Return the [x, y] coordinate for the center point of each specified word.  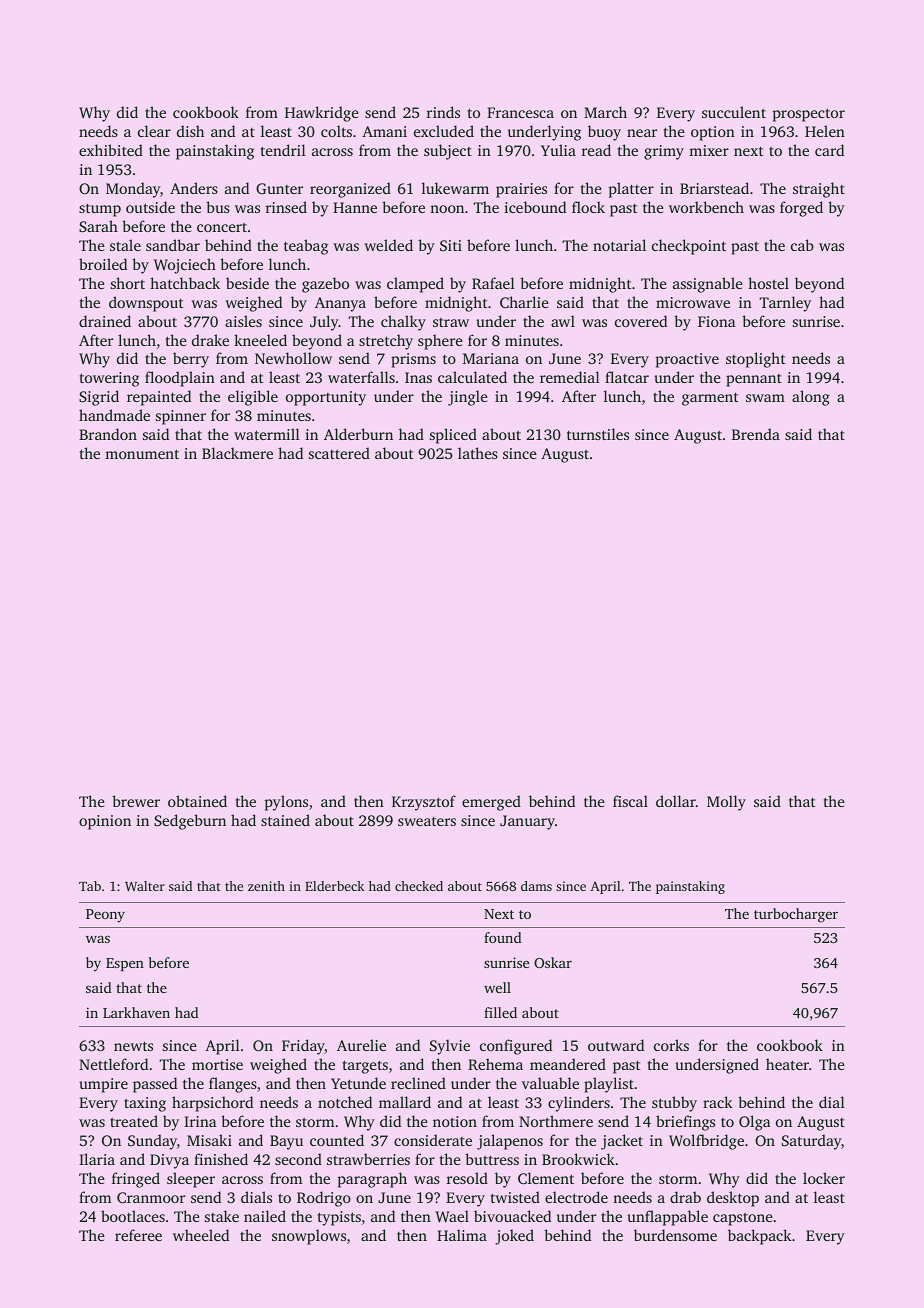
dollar [676, 801]
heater [787, 1064]
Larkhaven [136, 1012]
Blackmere [237, 453]
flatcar [627, 377]
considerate [433, 1140]
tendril [283, 150]
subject [448, 152]
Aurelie [361, 1045]
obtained [197, 801]
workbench [706, 207]
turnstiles [598, 434]
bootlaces [133, 1216]
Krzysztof [424, 803]
